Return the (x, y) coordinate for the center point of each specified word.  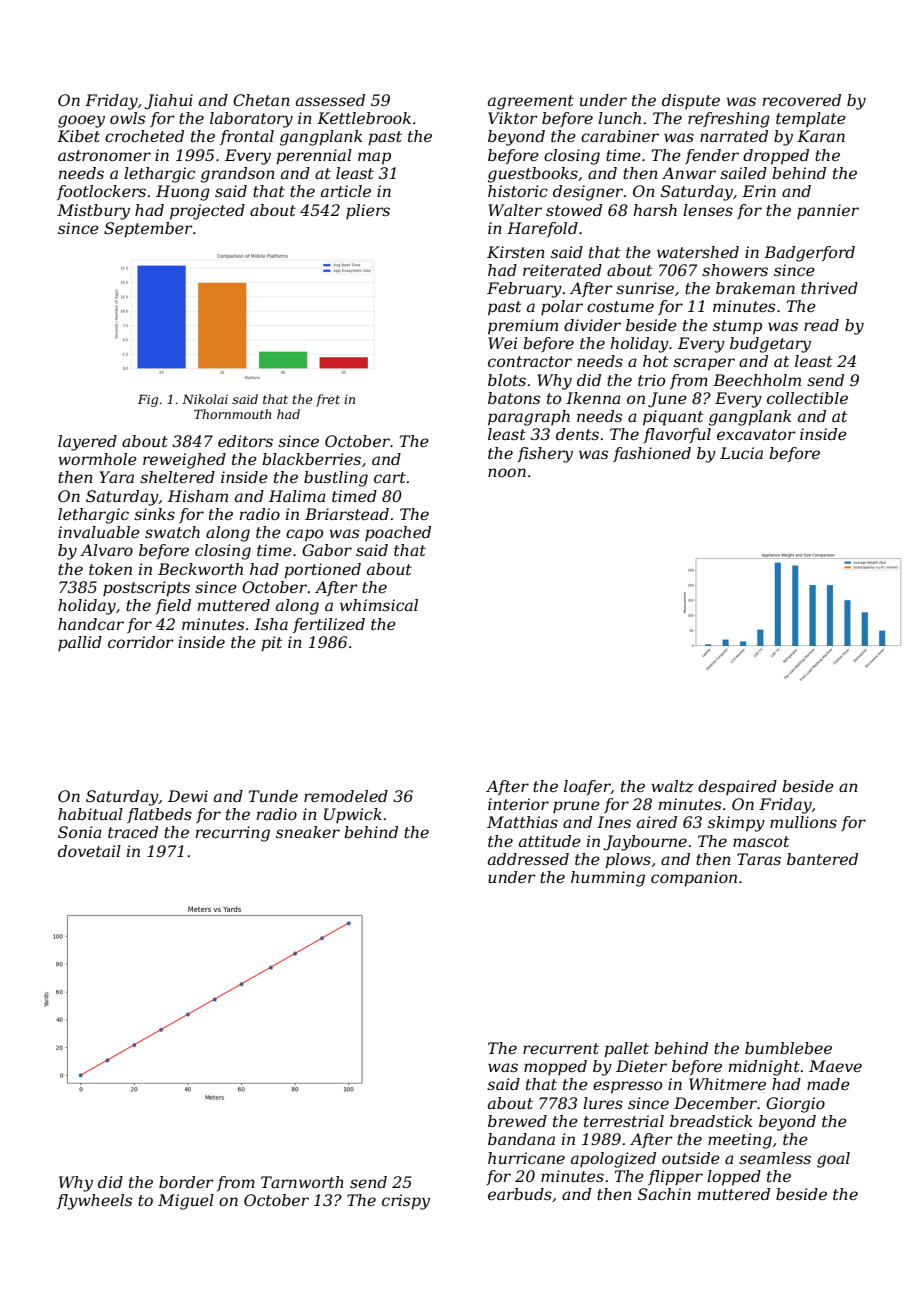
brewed (517, 1121)
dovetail (89, 851)
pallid (80, 643)
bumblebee (788, 1048)
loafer (587, 787)
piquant (673, 418)
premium (523, 327)
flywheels (94, 1202)
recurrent (561, 1048)
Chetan (261, 100)
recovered (802, 100)
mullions (803, 822)
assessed (330, 100)
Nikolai (205, 399)
